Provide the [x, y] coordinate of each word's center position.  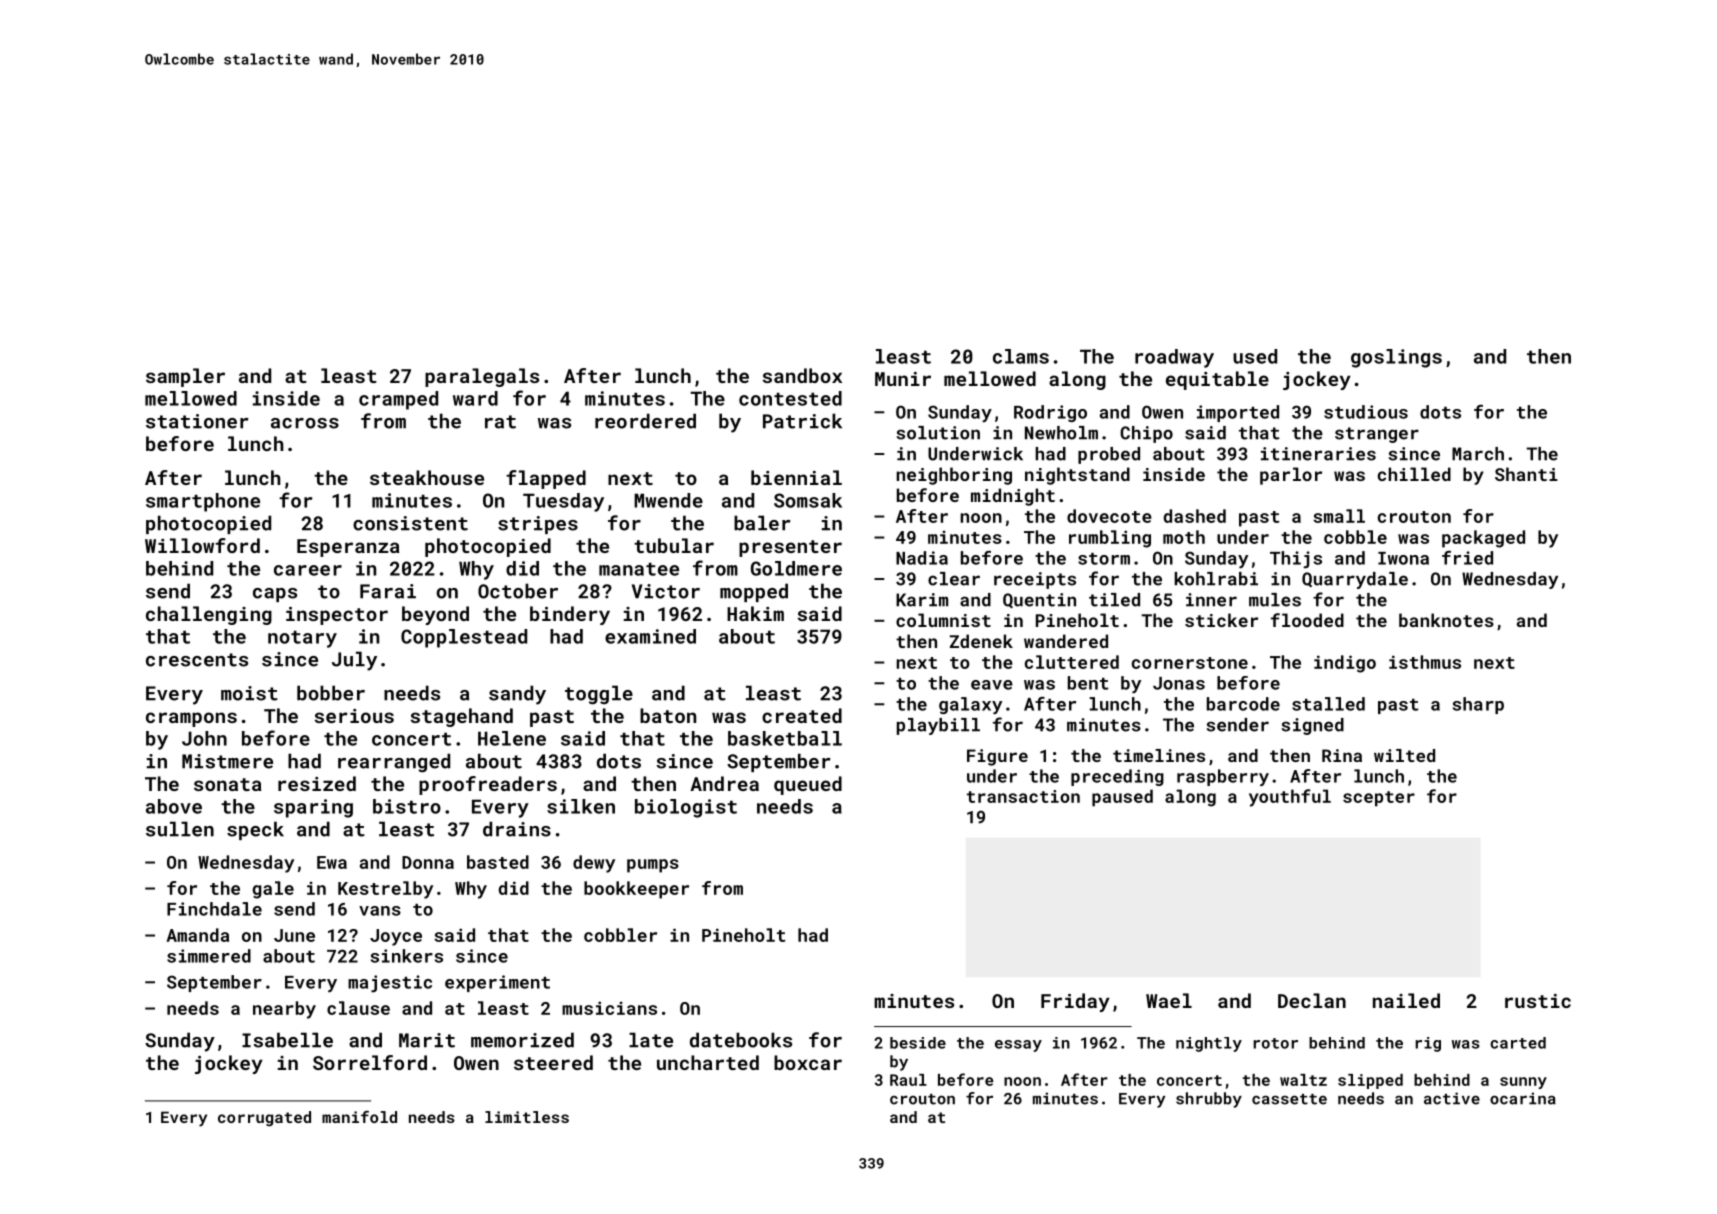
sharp [1478, 705]
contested [790, 398]
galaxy [970, 706]
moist [249, 693]
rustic [1538, 1001]
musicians [609, 1008]
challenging [209, 615]
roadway [1174, 358]
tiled [1114, 600]
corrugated [264, 1119]
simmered [209, 956]
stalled [1328, 704]
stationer [197, 421]
